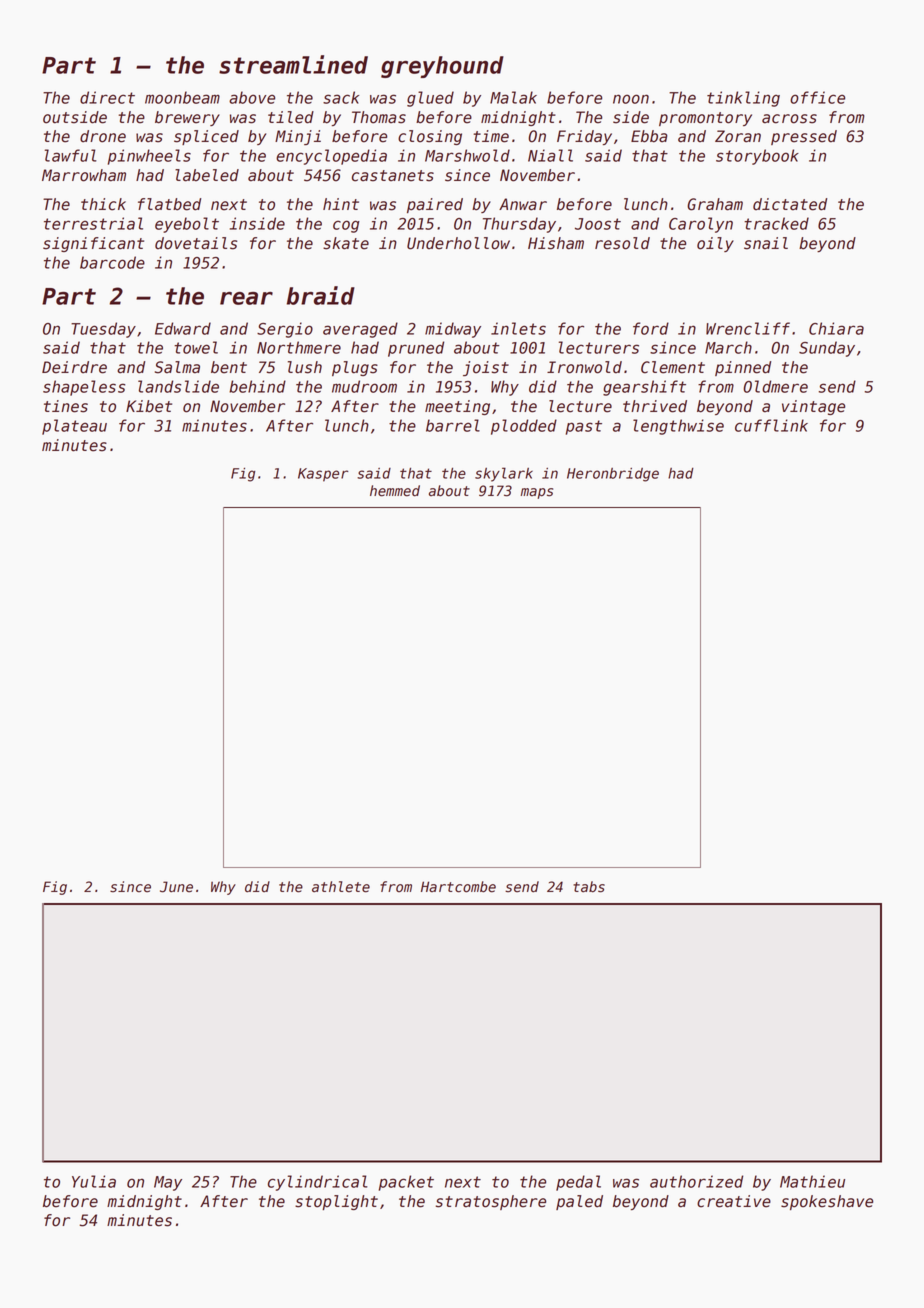  What do you see at coordinates (183, 328) in the document?
I see `Edward` at bounding box center [183, 328].
